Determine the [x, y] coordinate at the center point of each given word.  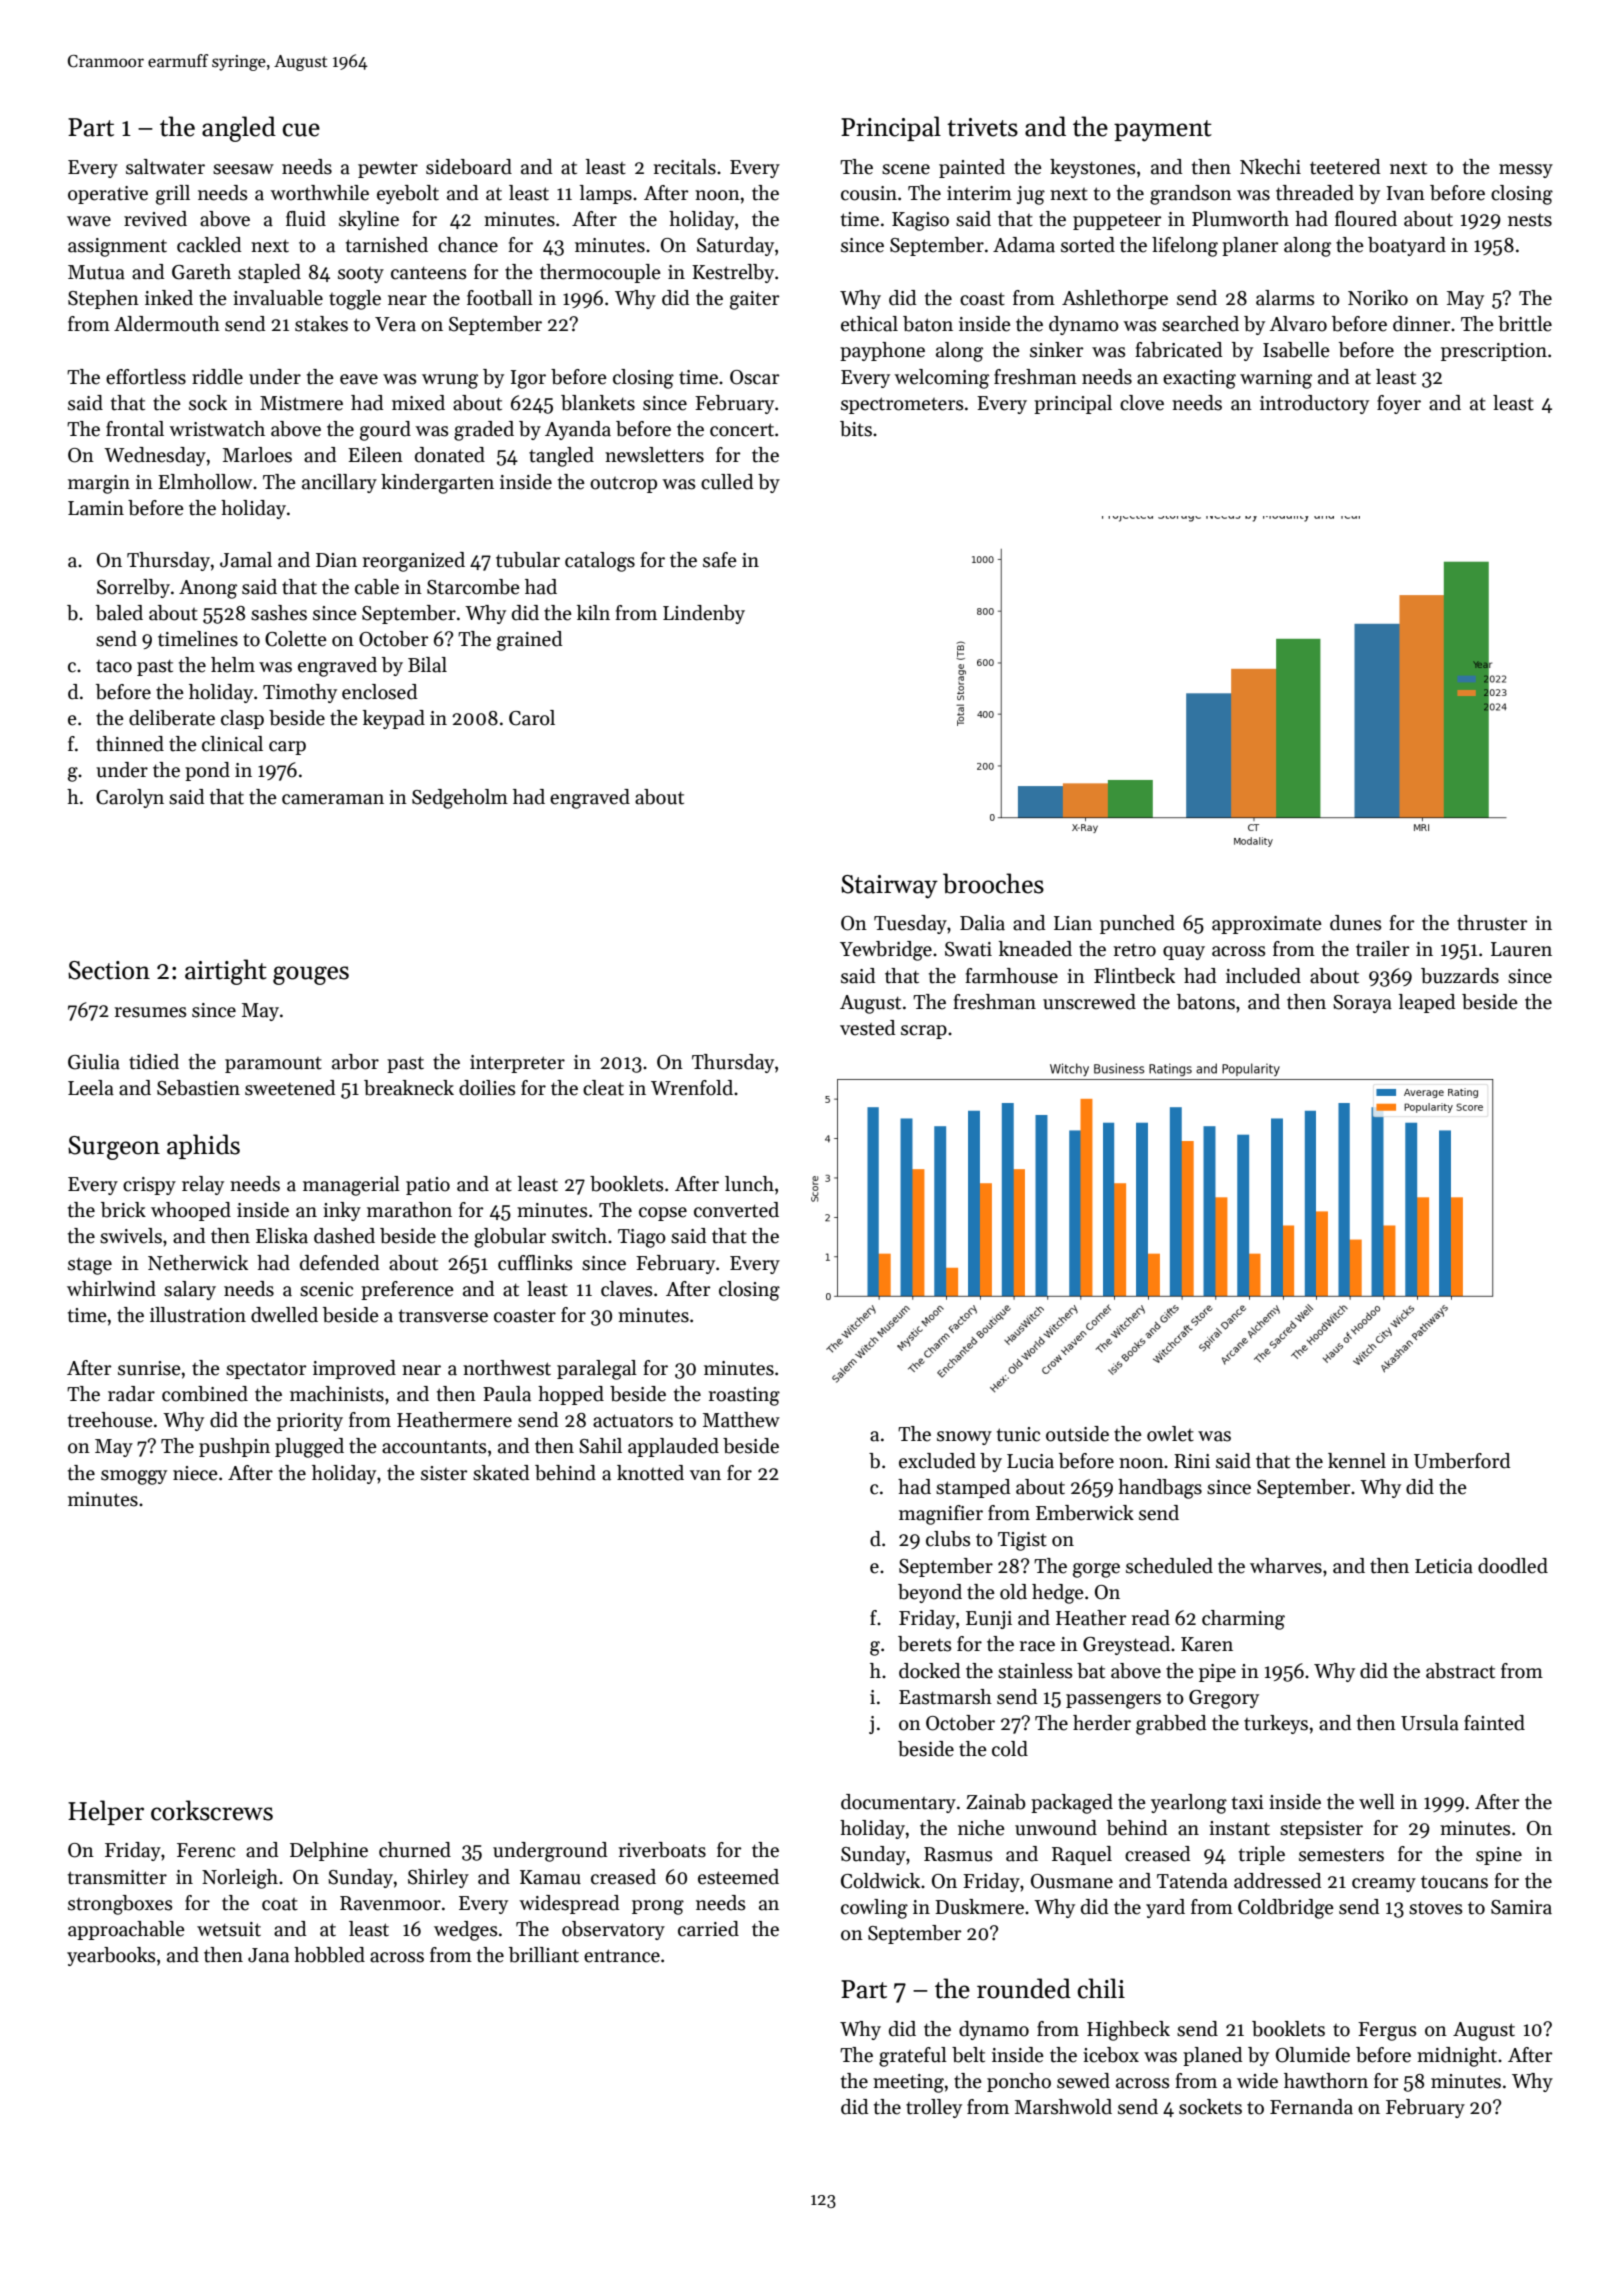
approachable [126, 1930]
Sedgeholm [460, 799]
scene [906, 169]
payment [1163, 131]
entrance [622, 1956]
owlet [1170, 1434]
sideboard [469, 167]
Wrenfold [692, 1088]
